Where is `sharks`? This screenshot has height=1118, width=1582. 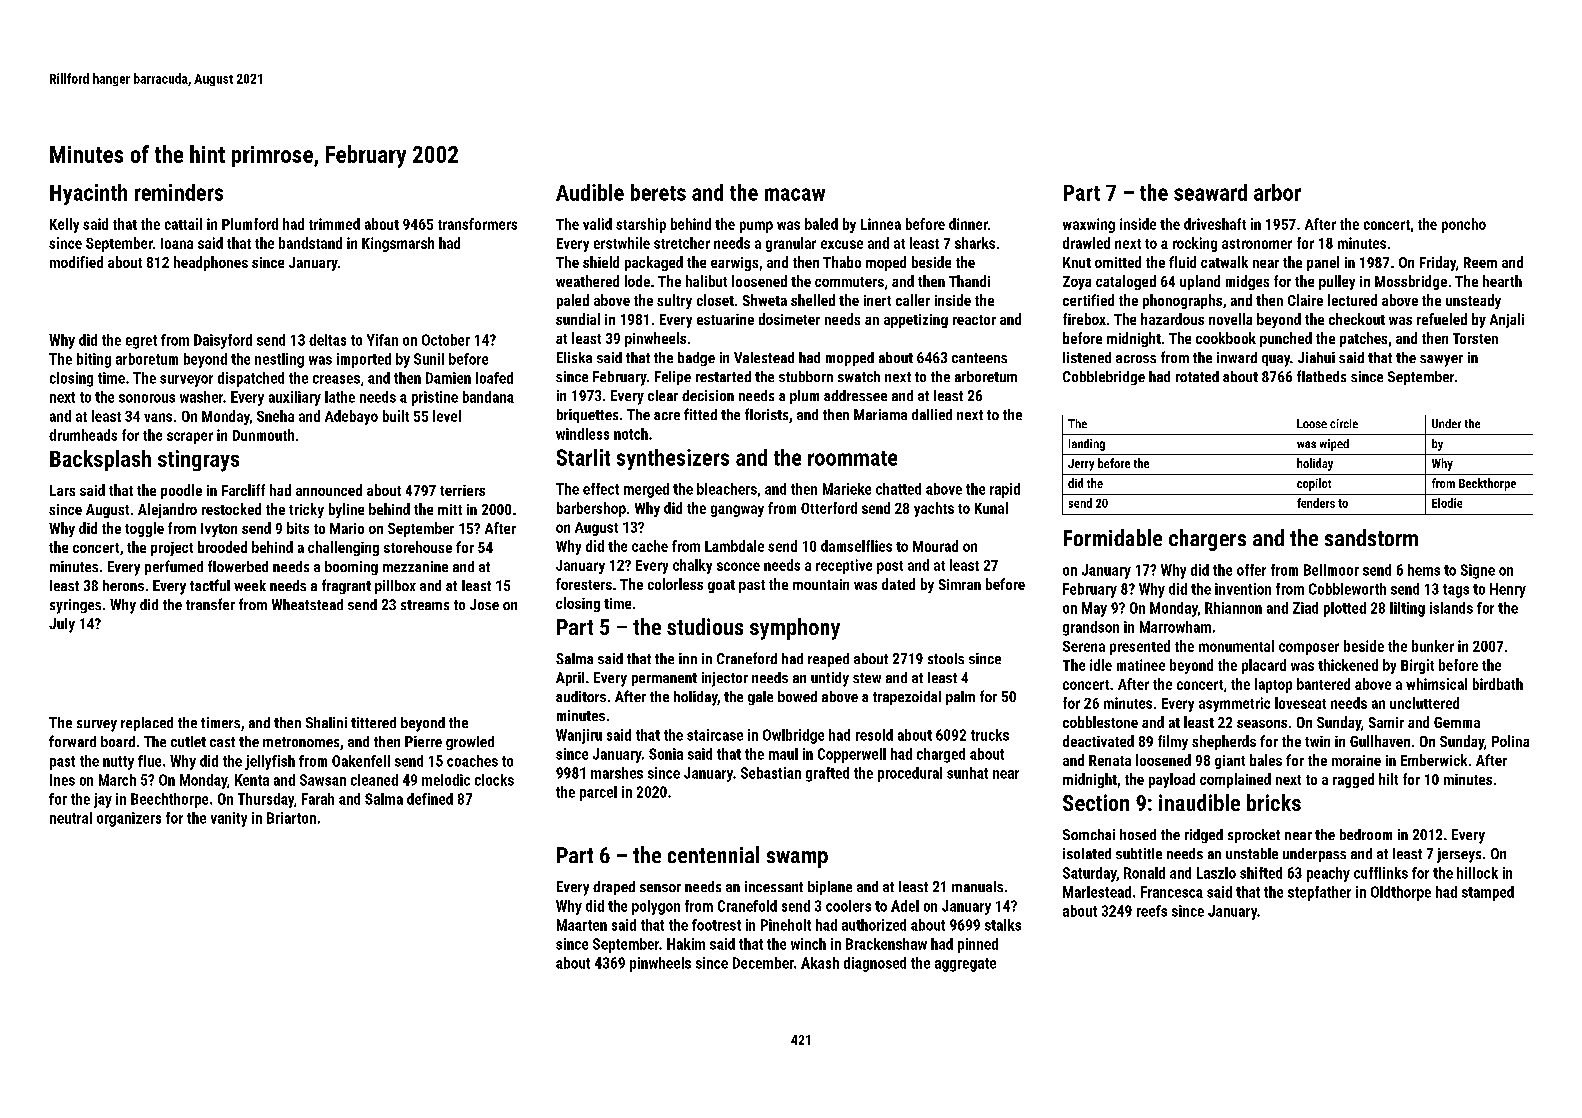 sharks is located at coordinates (975, 243).
